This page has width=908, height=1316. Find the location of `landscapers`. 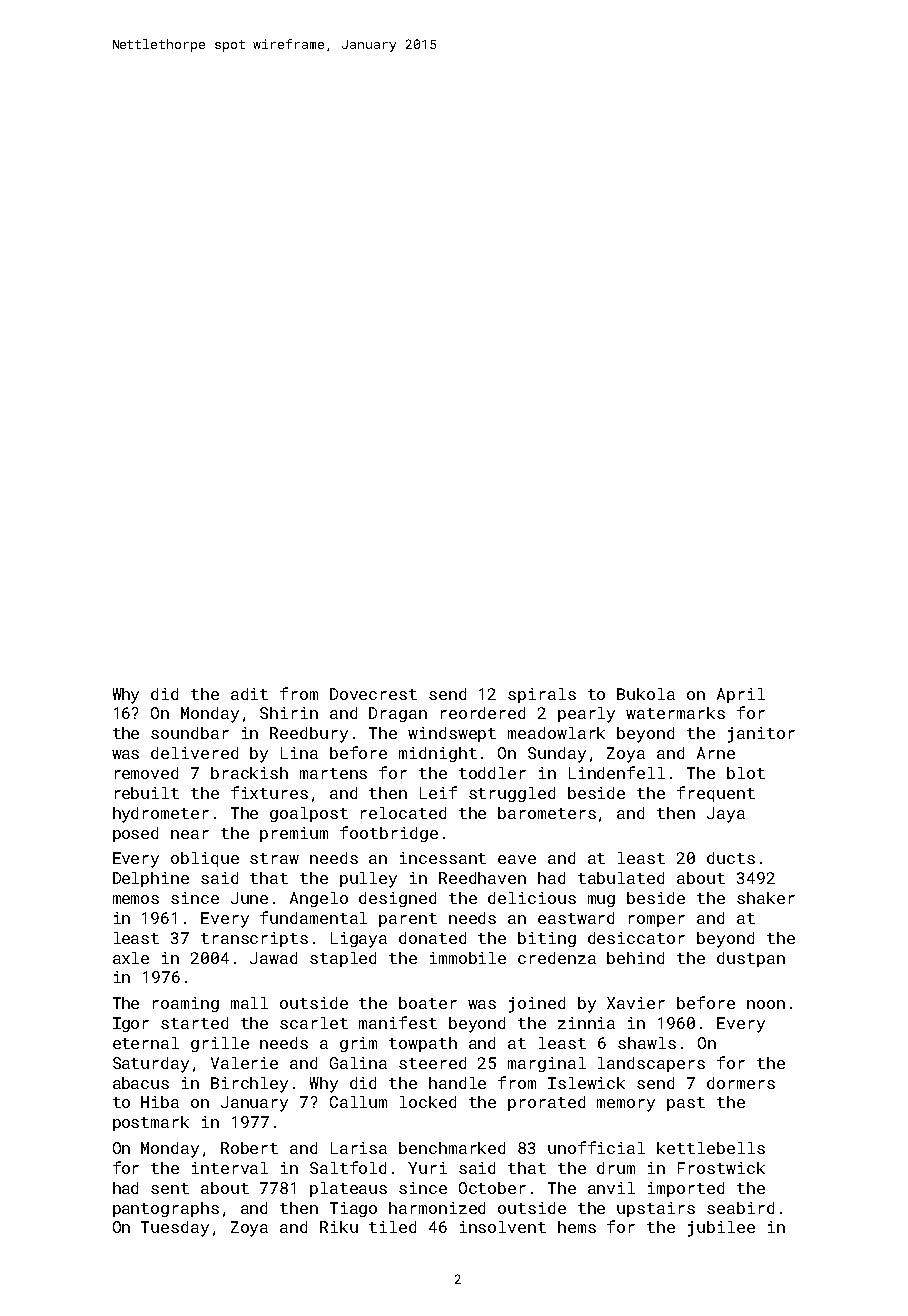

landscapers is located at coordinates (651, 1064).
